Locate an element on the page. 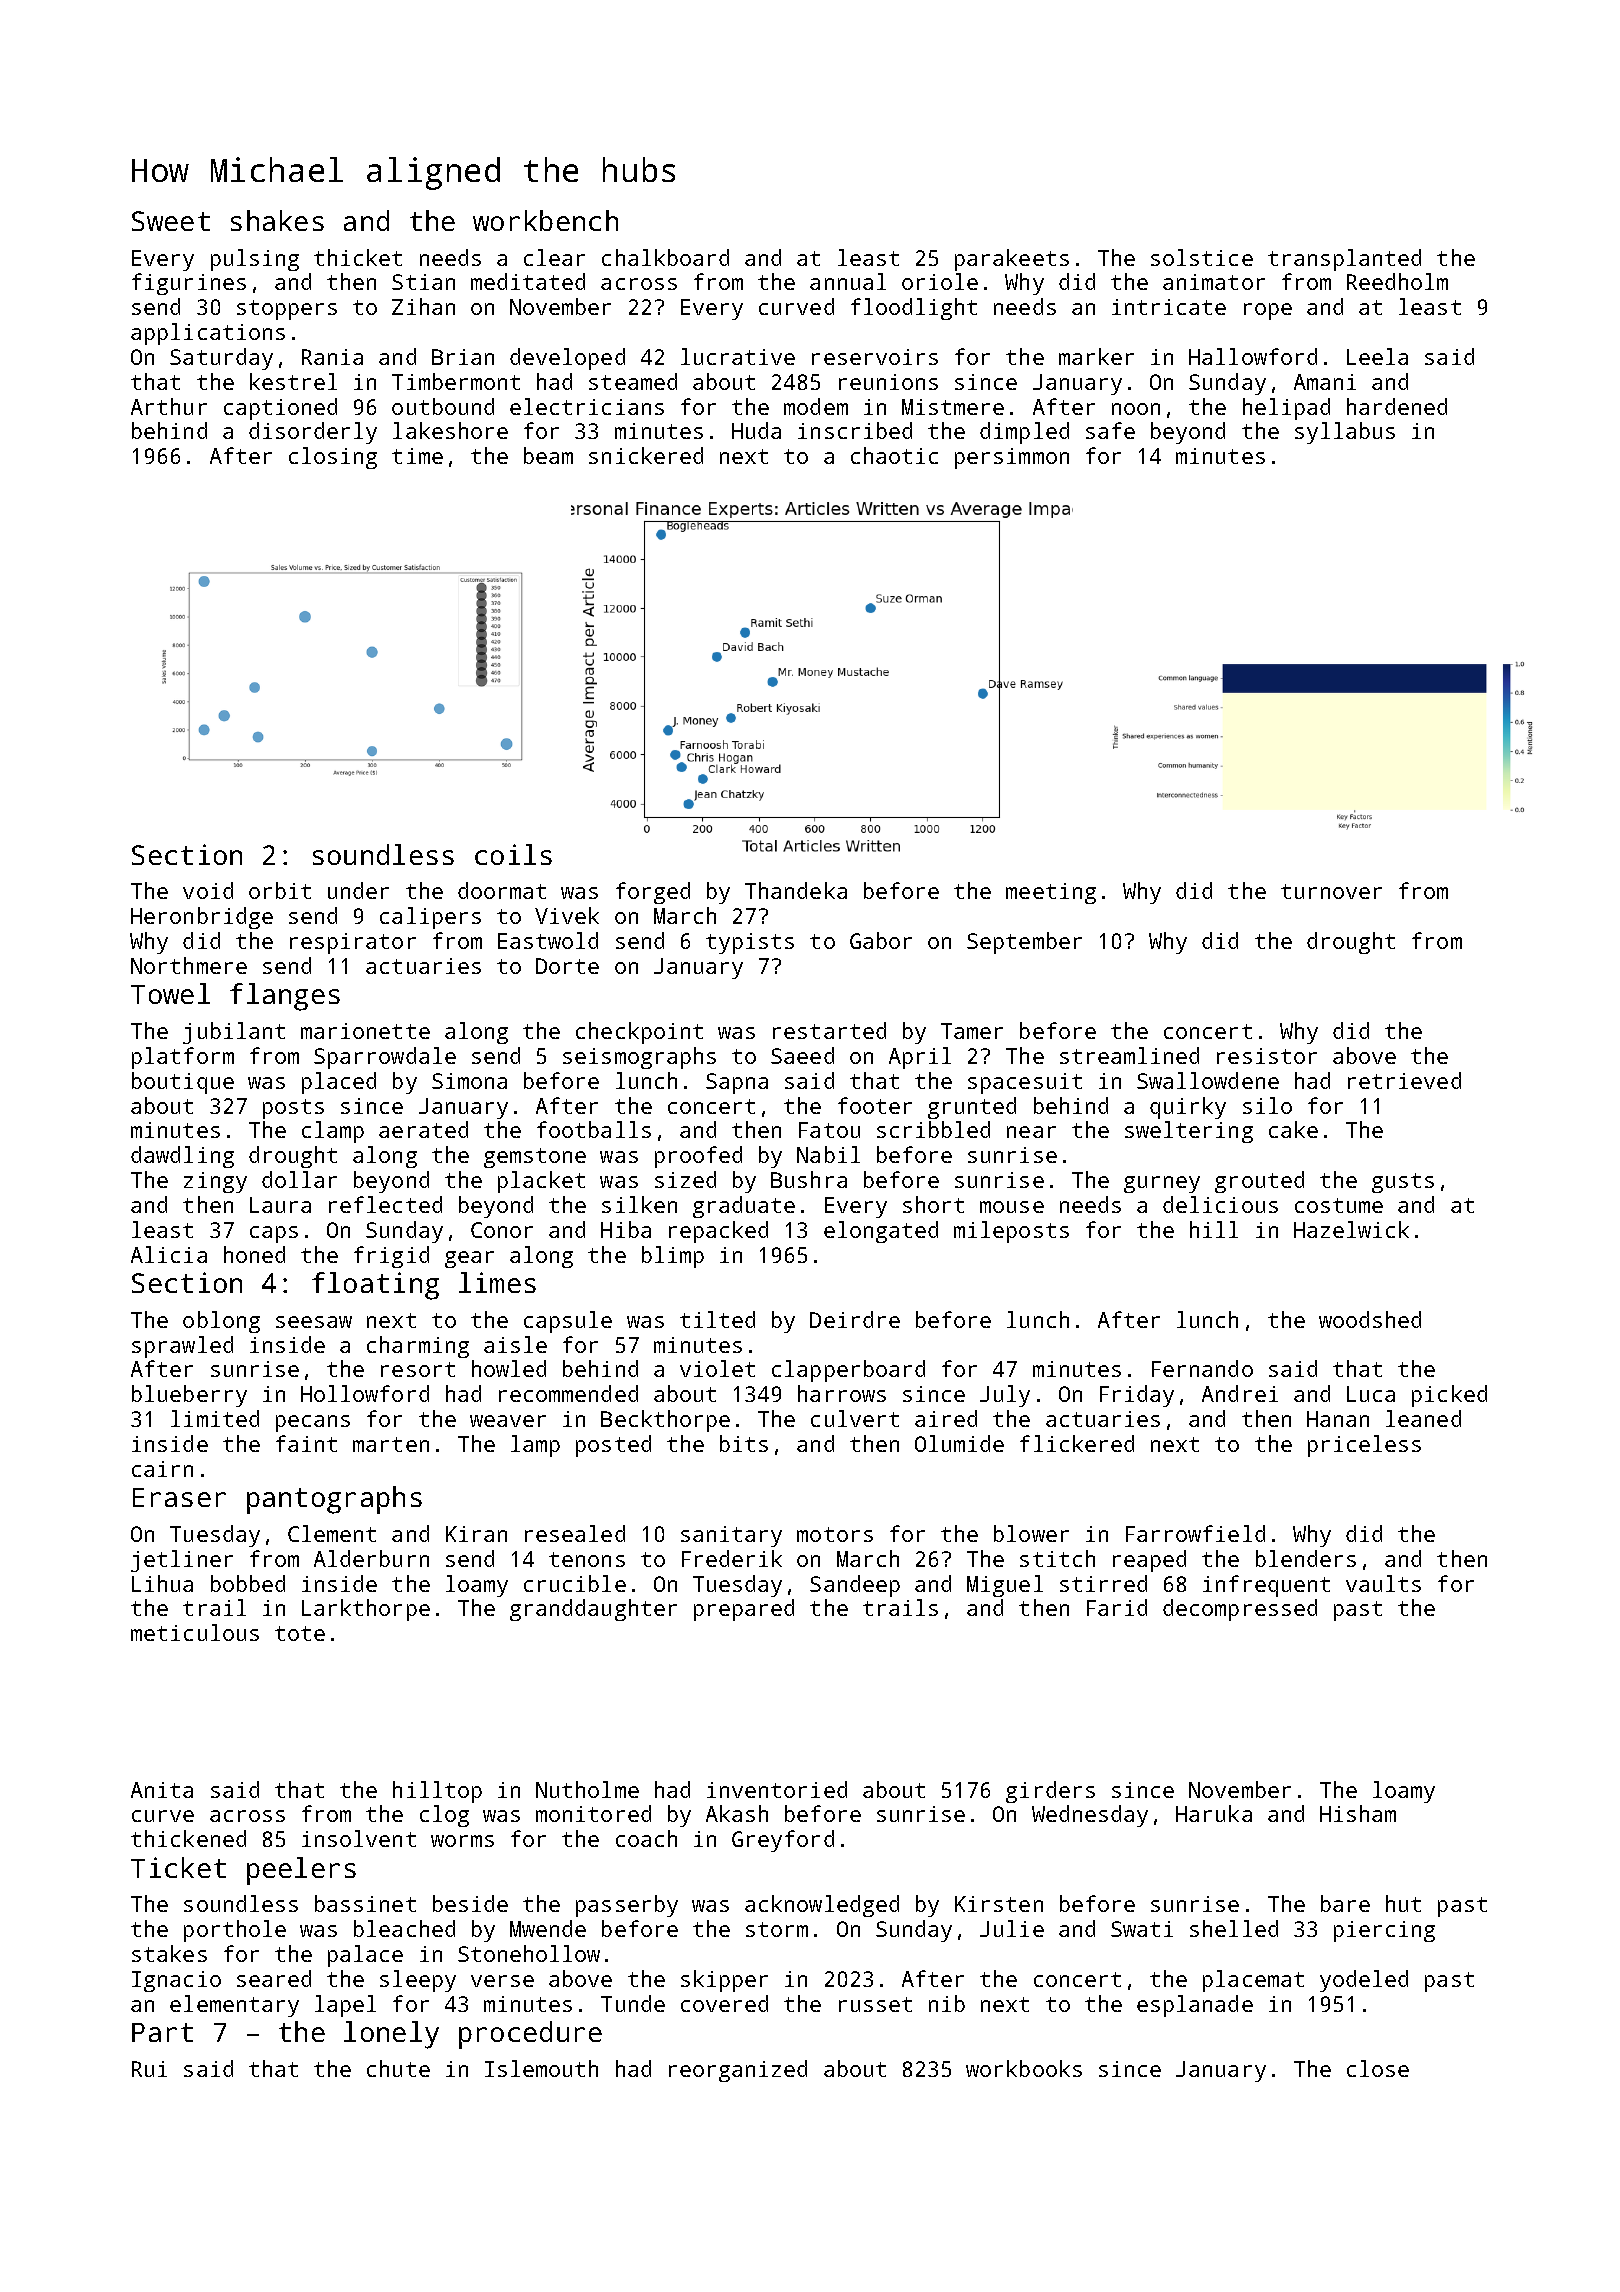 The width and height of the page is (1620, 2292). chalkboard is located at coordinates (665, 257).
